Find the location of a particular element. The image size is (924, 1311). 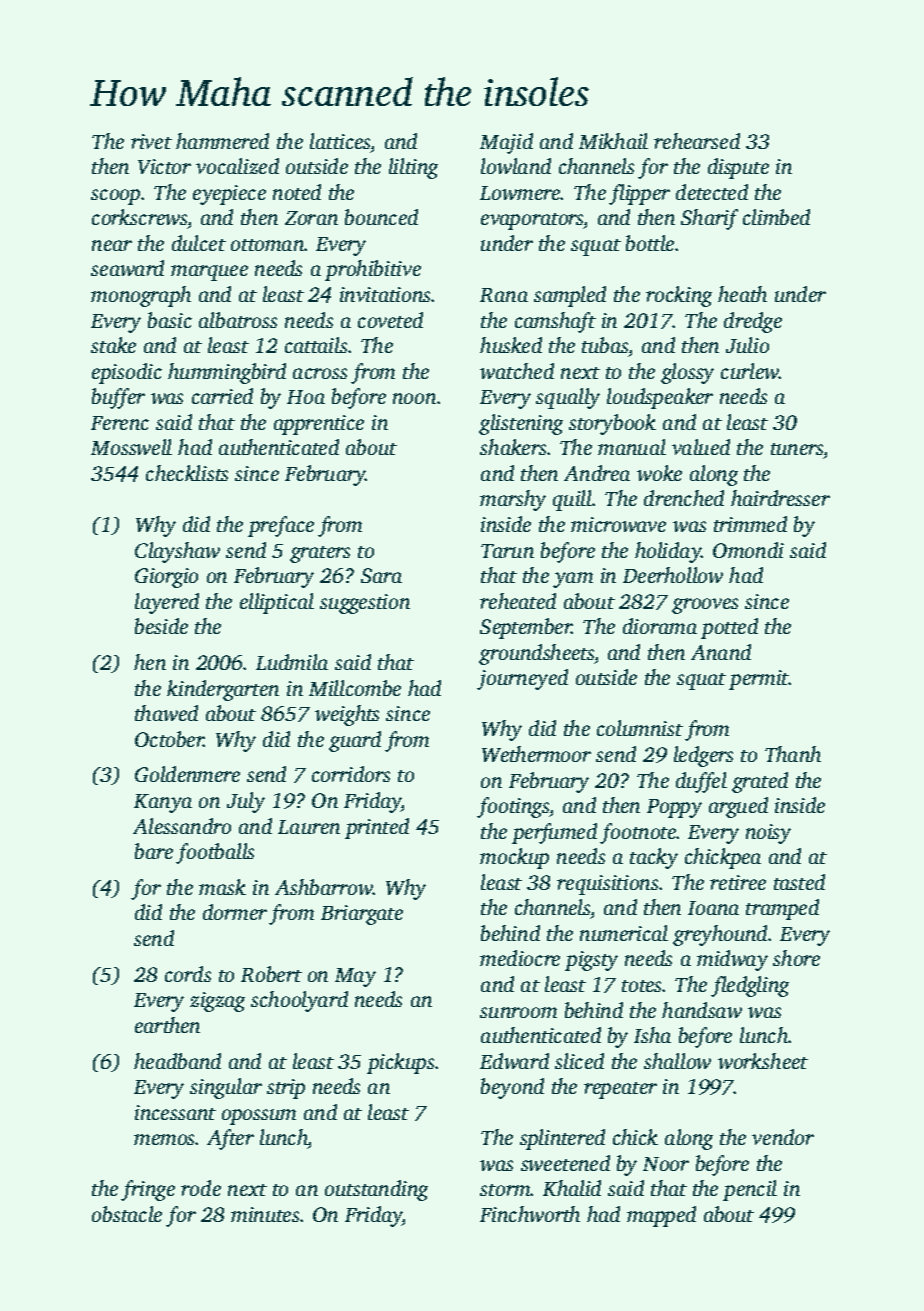

pencil is located at coordinates (750, 1190).
